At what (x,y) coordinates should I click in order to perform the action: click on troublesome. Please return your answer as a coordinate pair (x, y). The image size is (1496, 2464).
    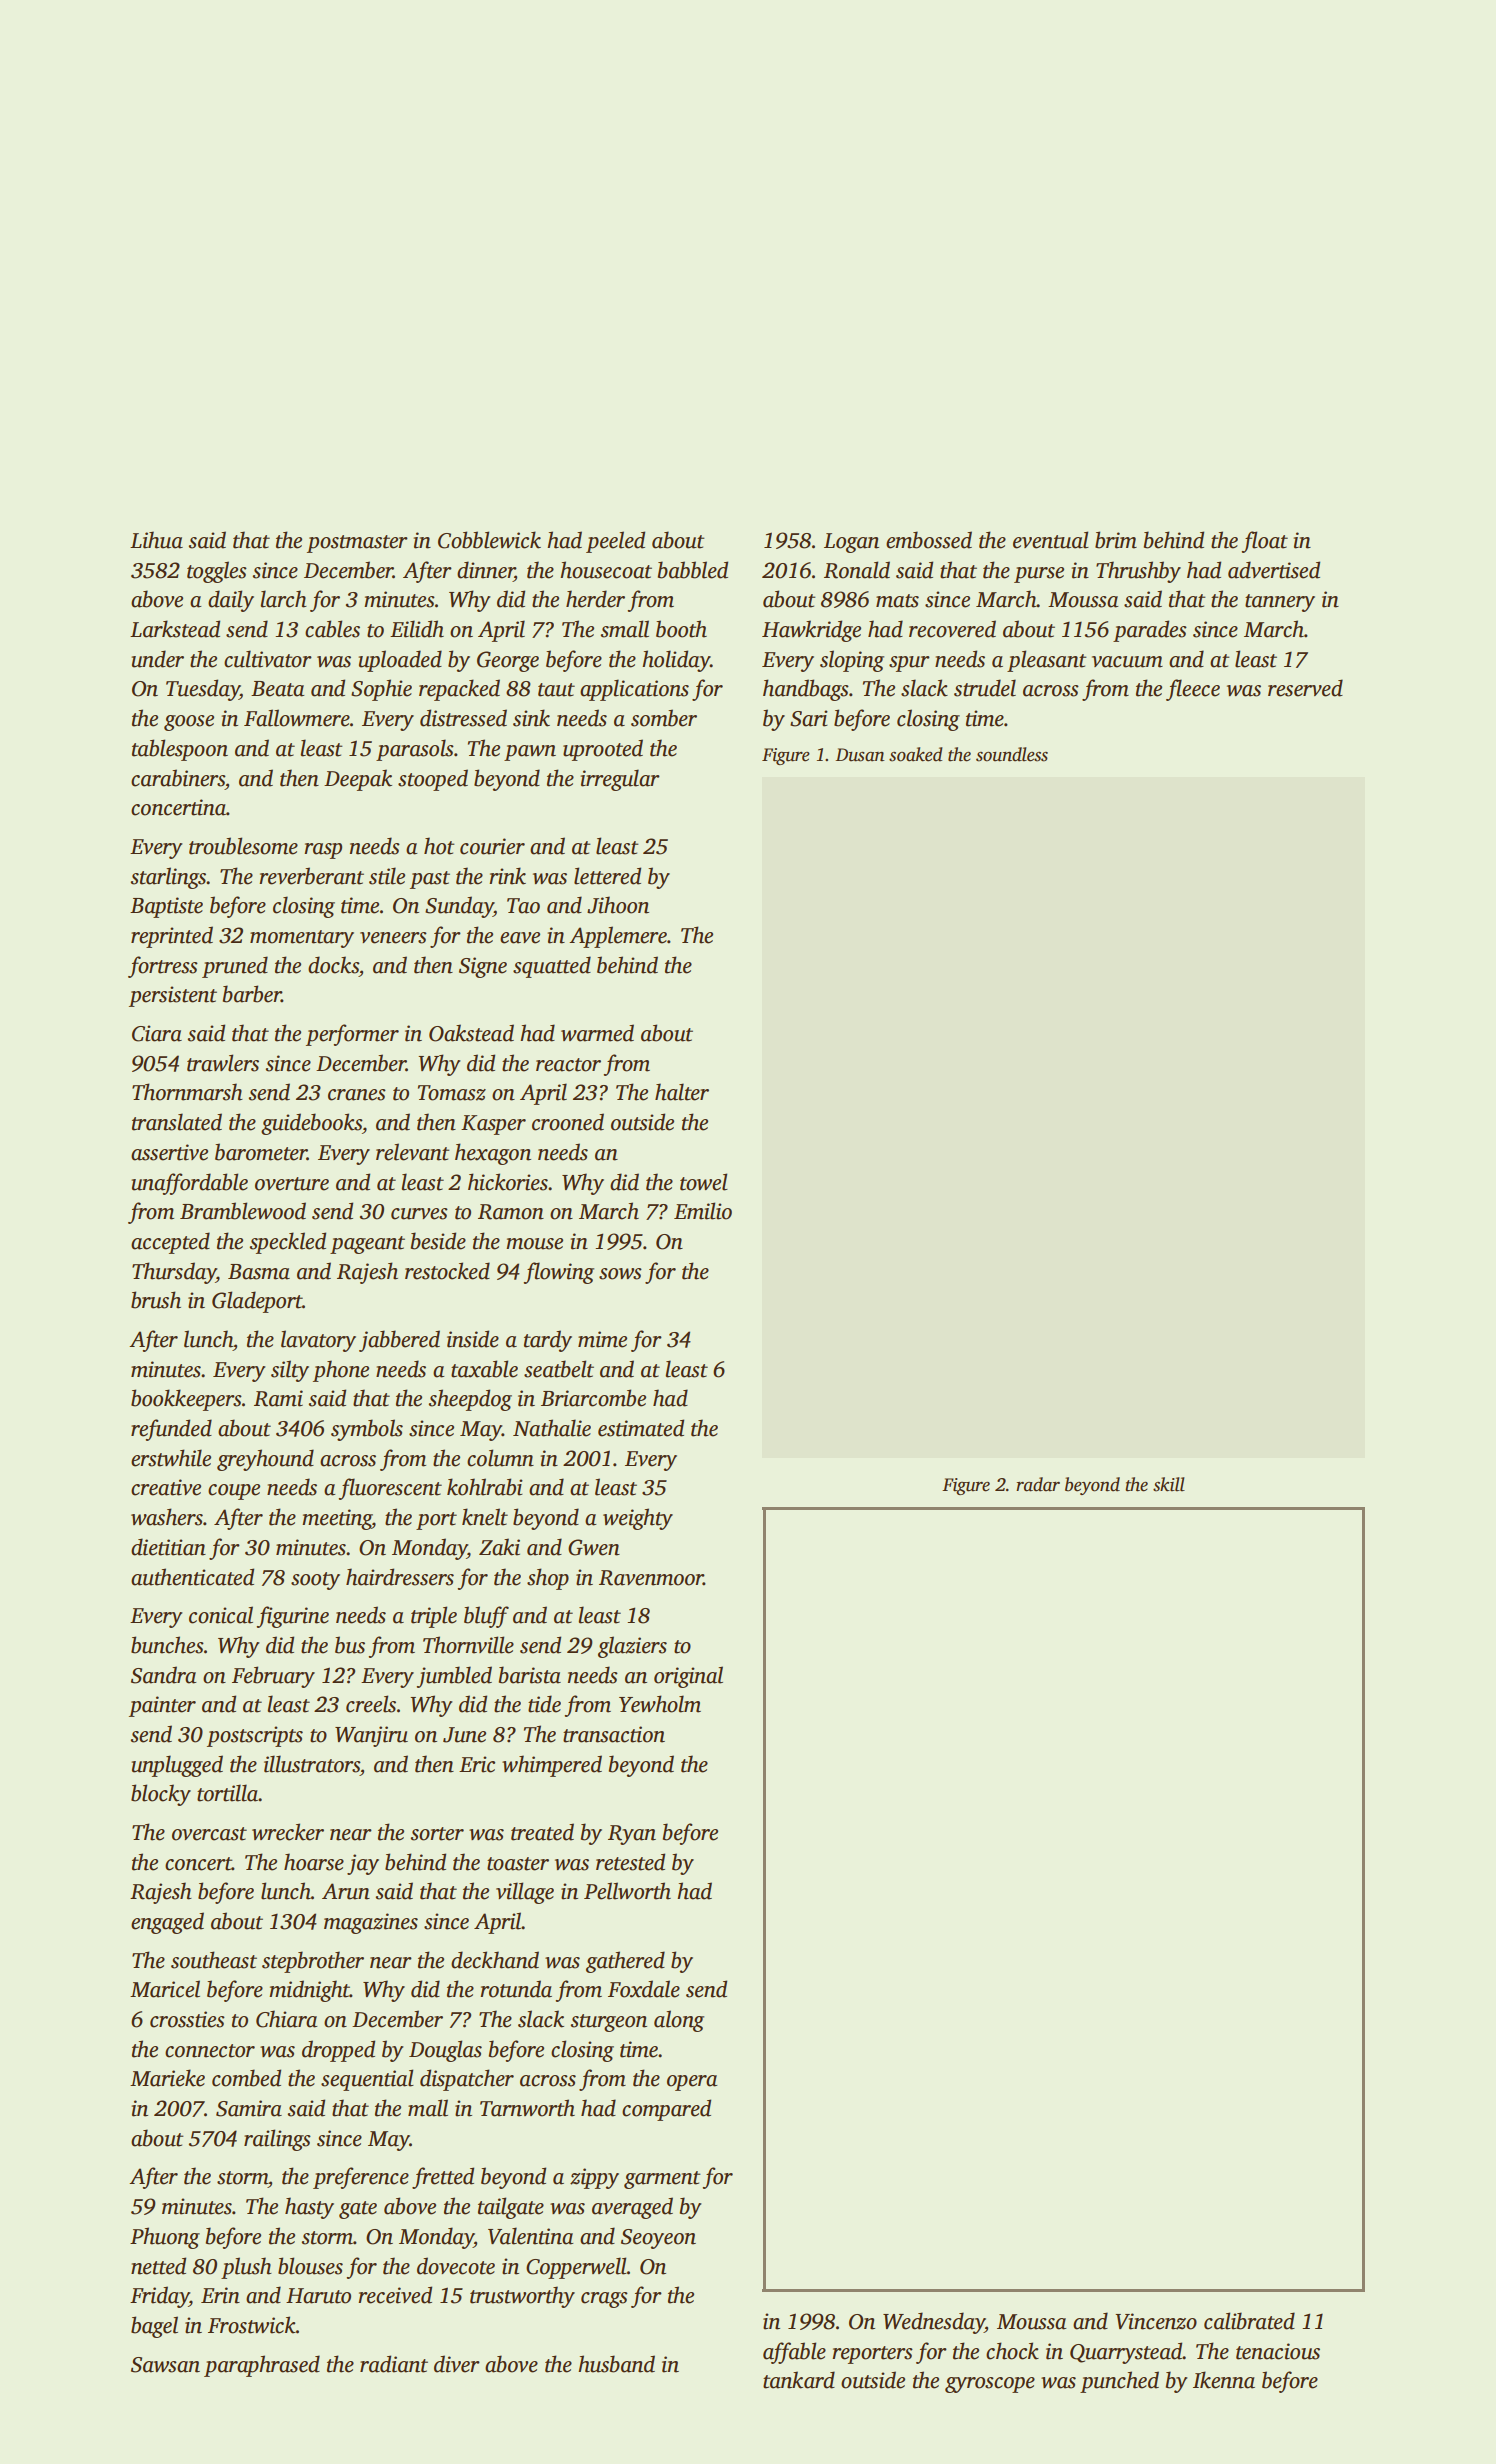
    Looking at the image, I should click on (243, 846).
